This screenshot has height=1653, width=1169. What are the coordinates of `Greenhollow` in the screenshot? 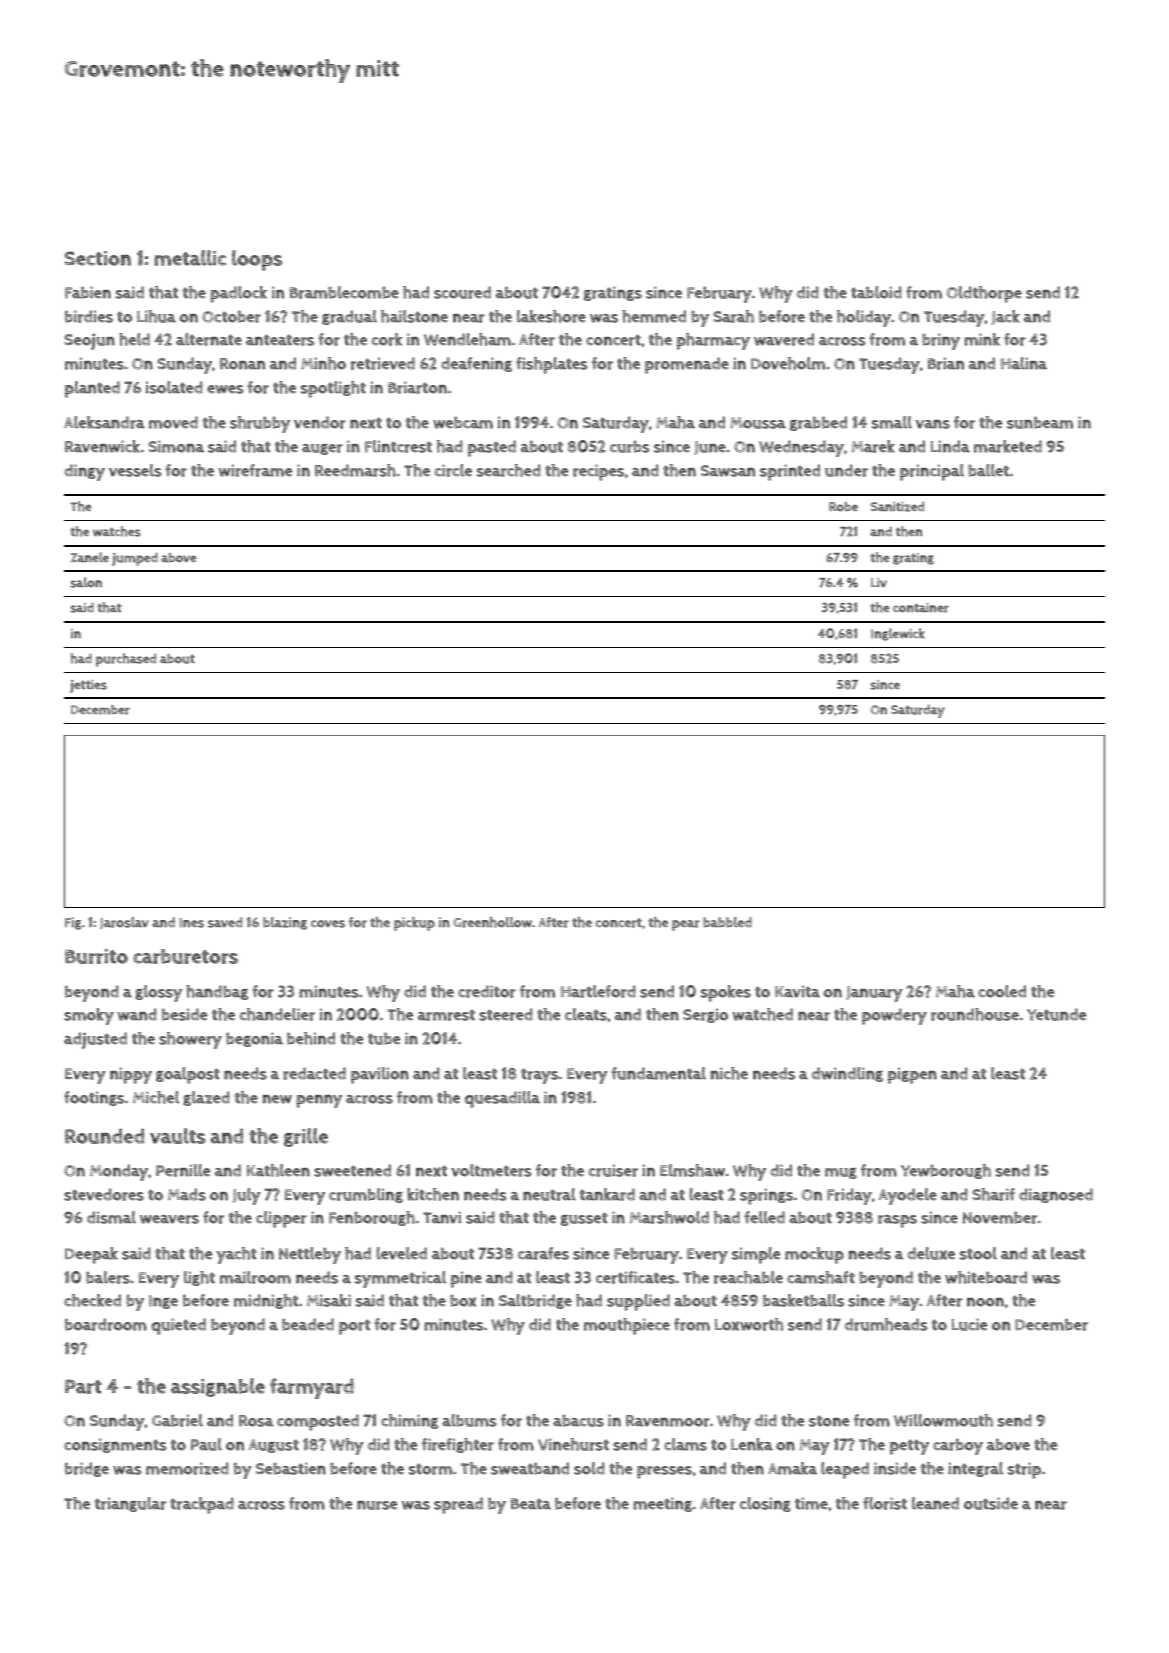 It's located at (492, 922).
